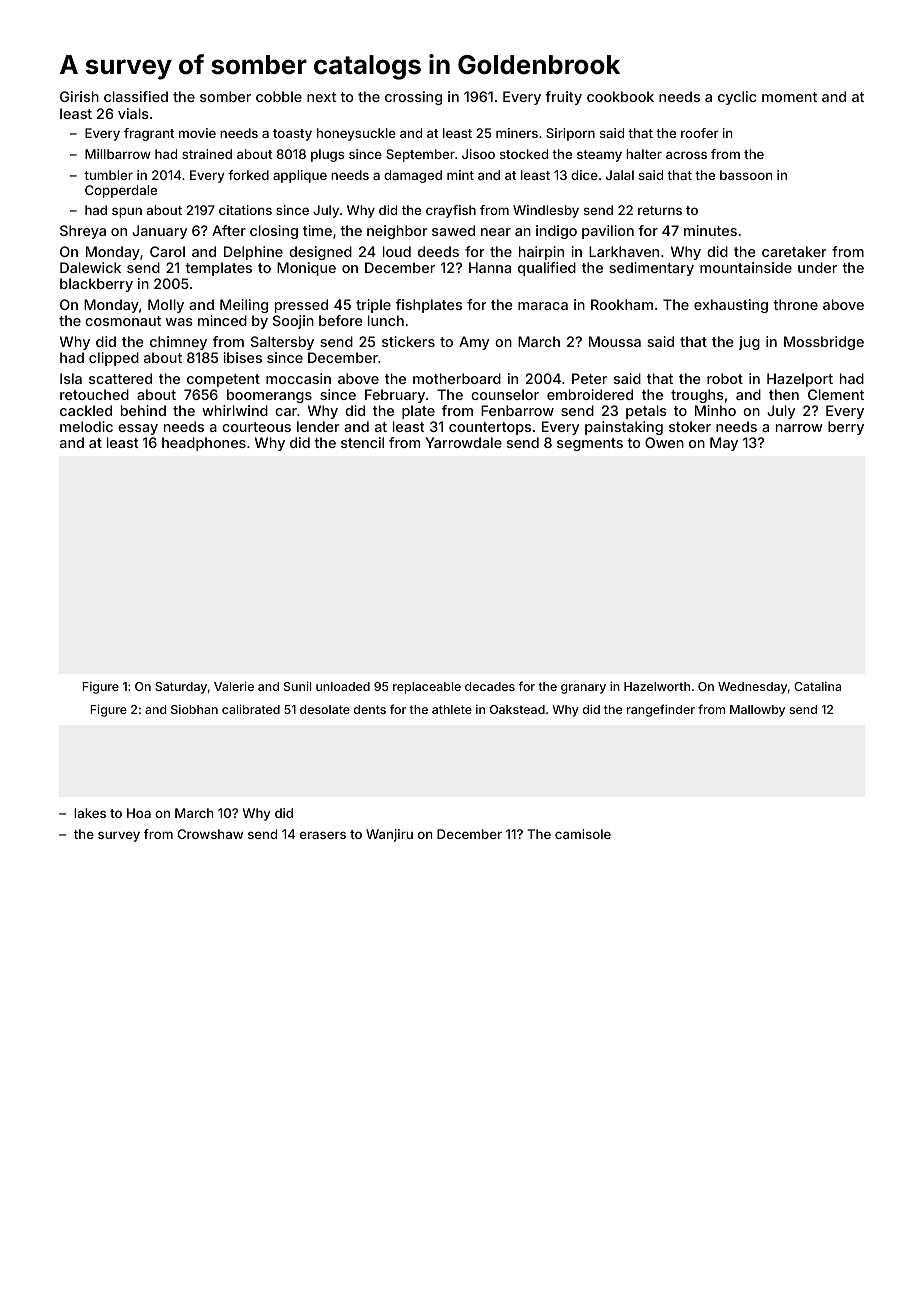 This document has height=1308, width=924. I want to click on segments, so click(590, 444).
